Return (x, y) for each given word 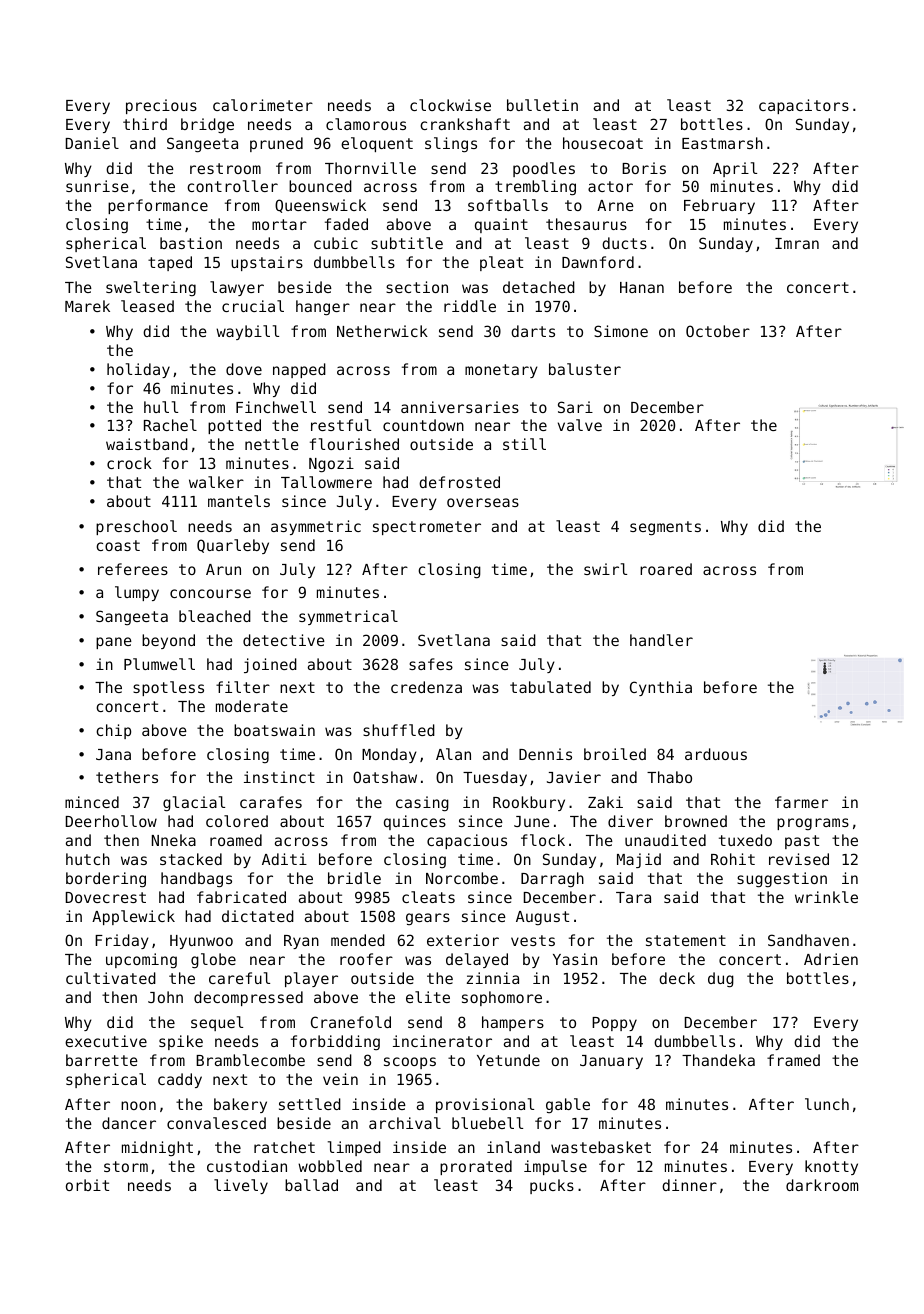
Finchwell (276, 407)
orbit (87, 1185)
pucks (552, 1186)
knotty (831, 1167)
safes (431, 664)
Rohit (733, 859)
